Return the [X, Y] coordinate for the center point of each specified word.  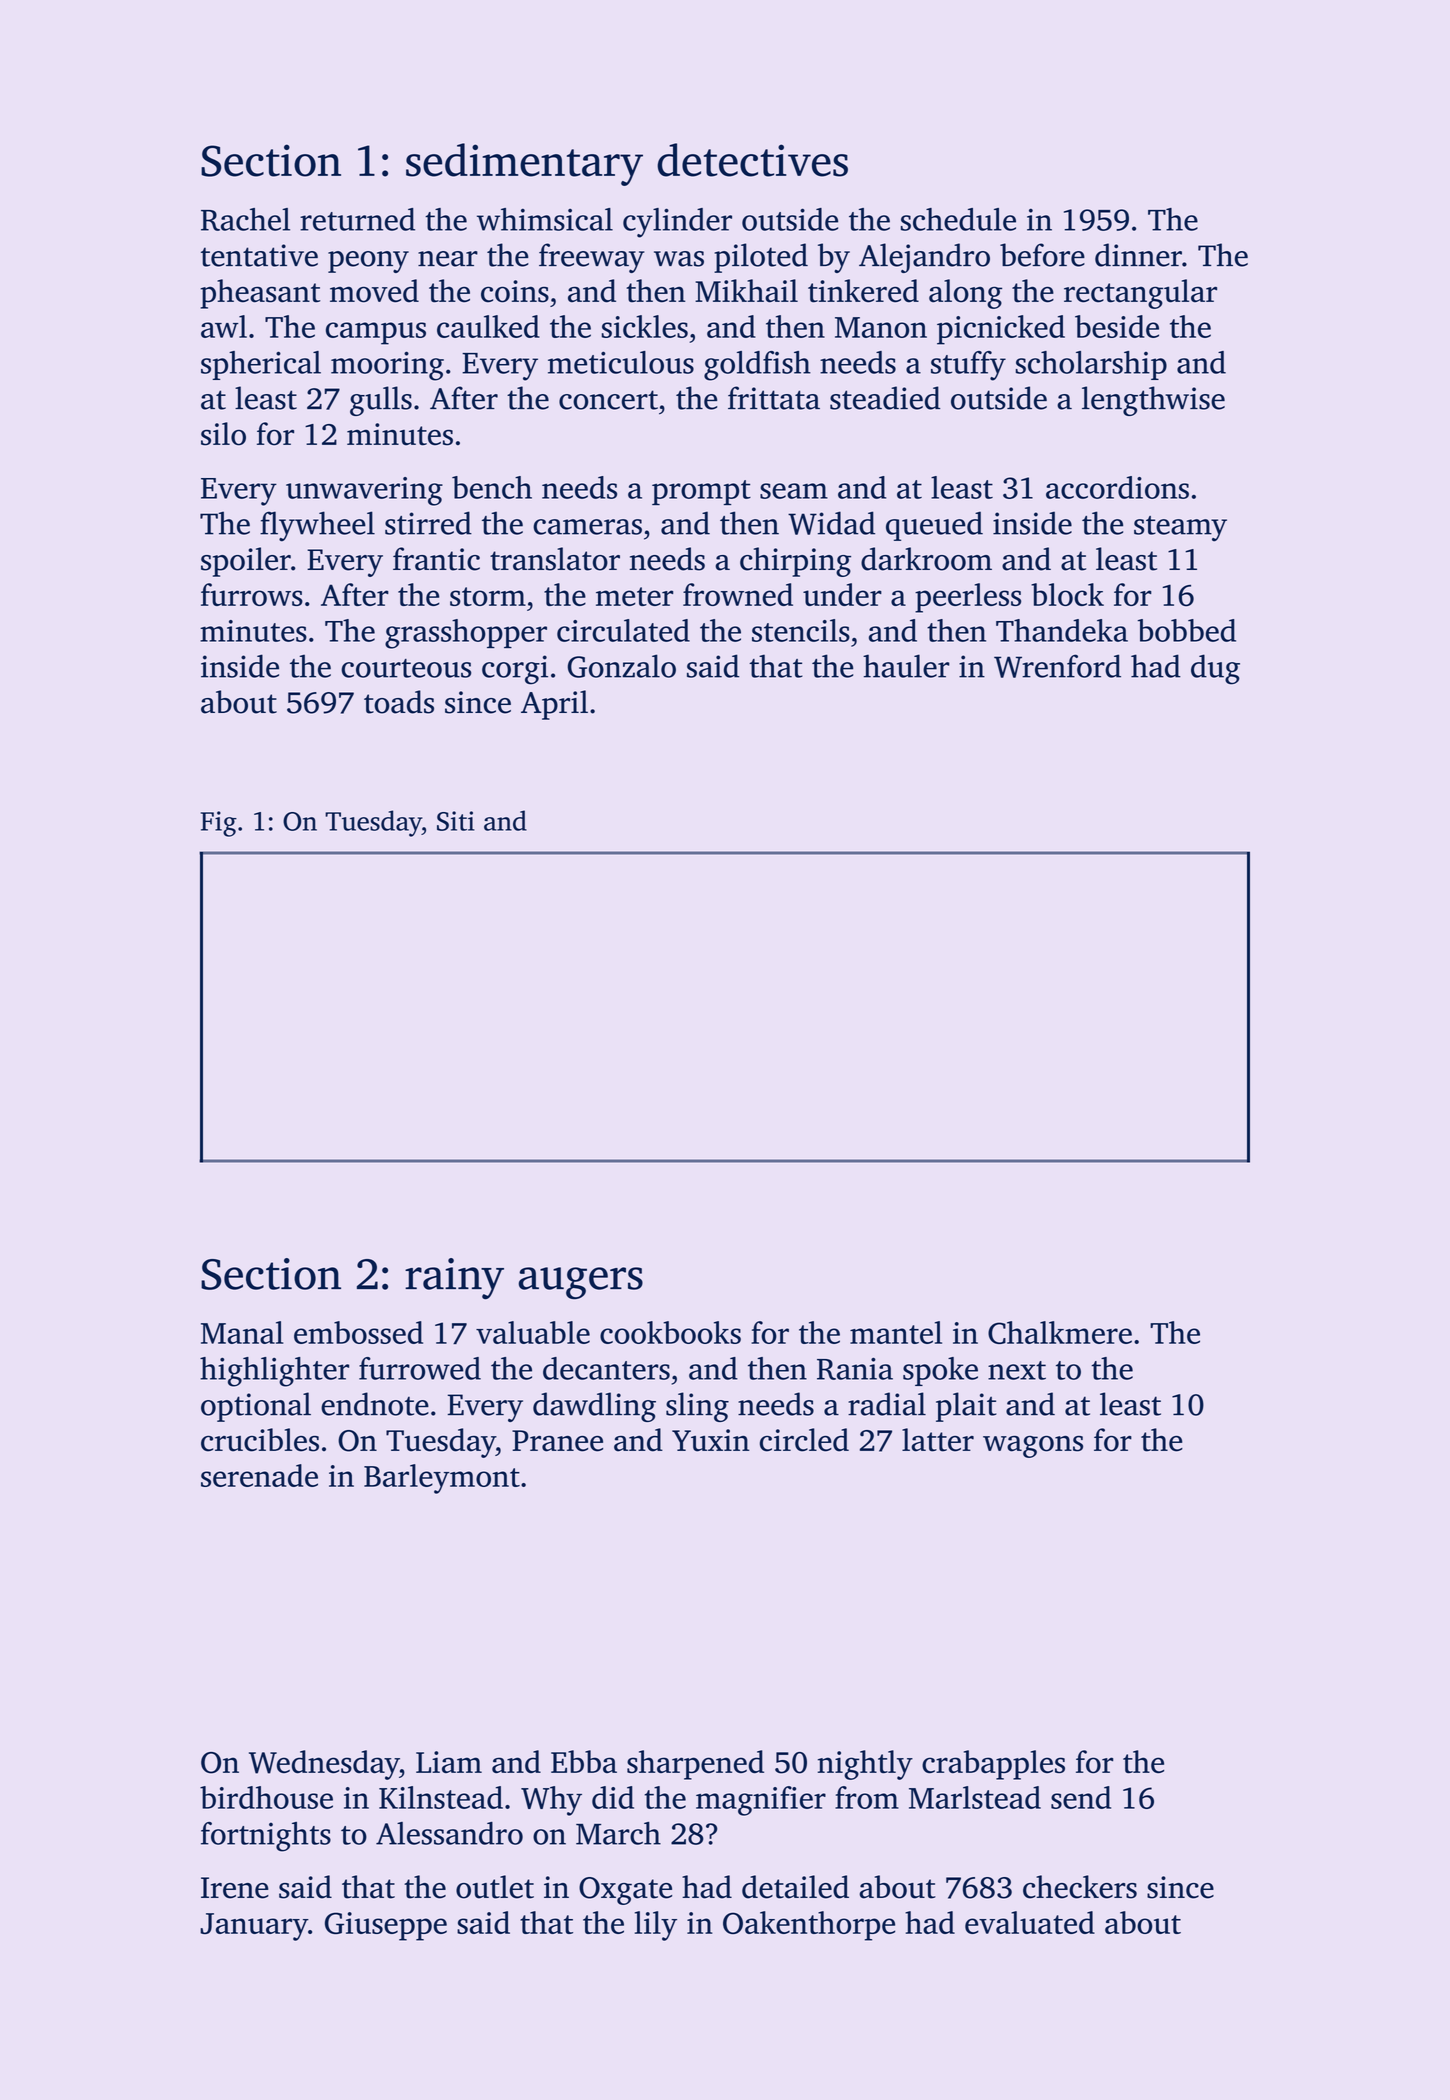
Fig [219, 824]
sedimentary [524, 164]
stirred [428, 523]
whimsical [545, 219]
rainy [454, 1279]
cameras [587, 527]
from [867, 1797]
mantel [896, 1332]
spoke [940, 1371]
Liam [449, 1762]
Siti [456, 821]
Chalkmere [1060, 1332]
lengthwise [1153, 401]
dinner [1138, 255]
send [1081, 1797]
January [254, 1927]
